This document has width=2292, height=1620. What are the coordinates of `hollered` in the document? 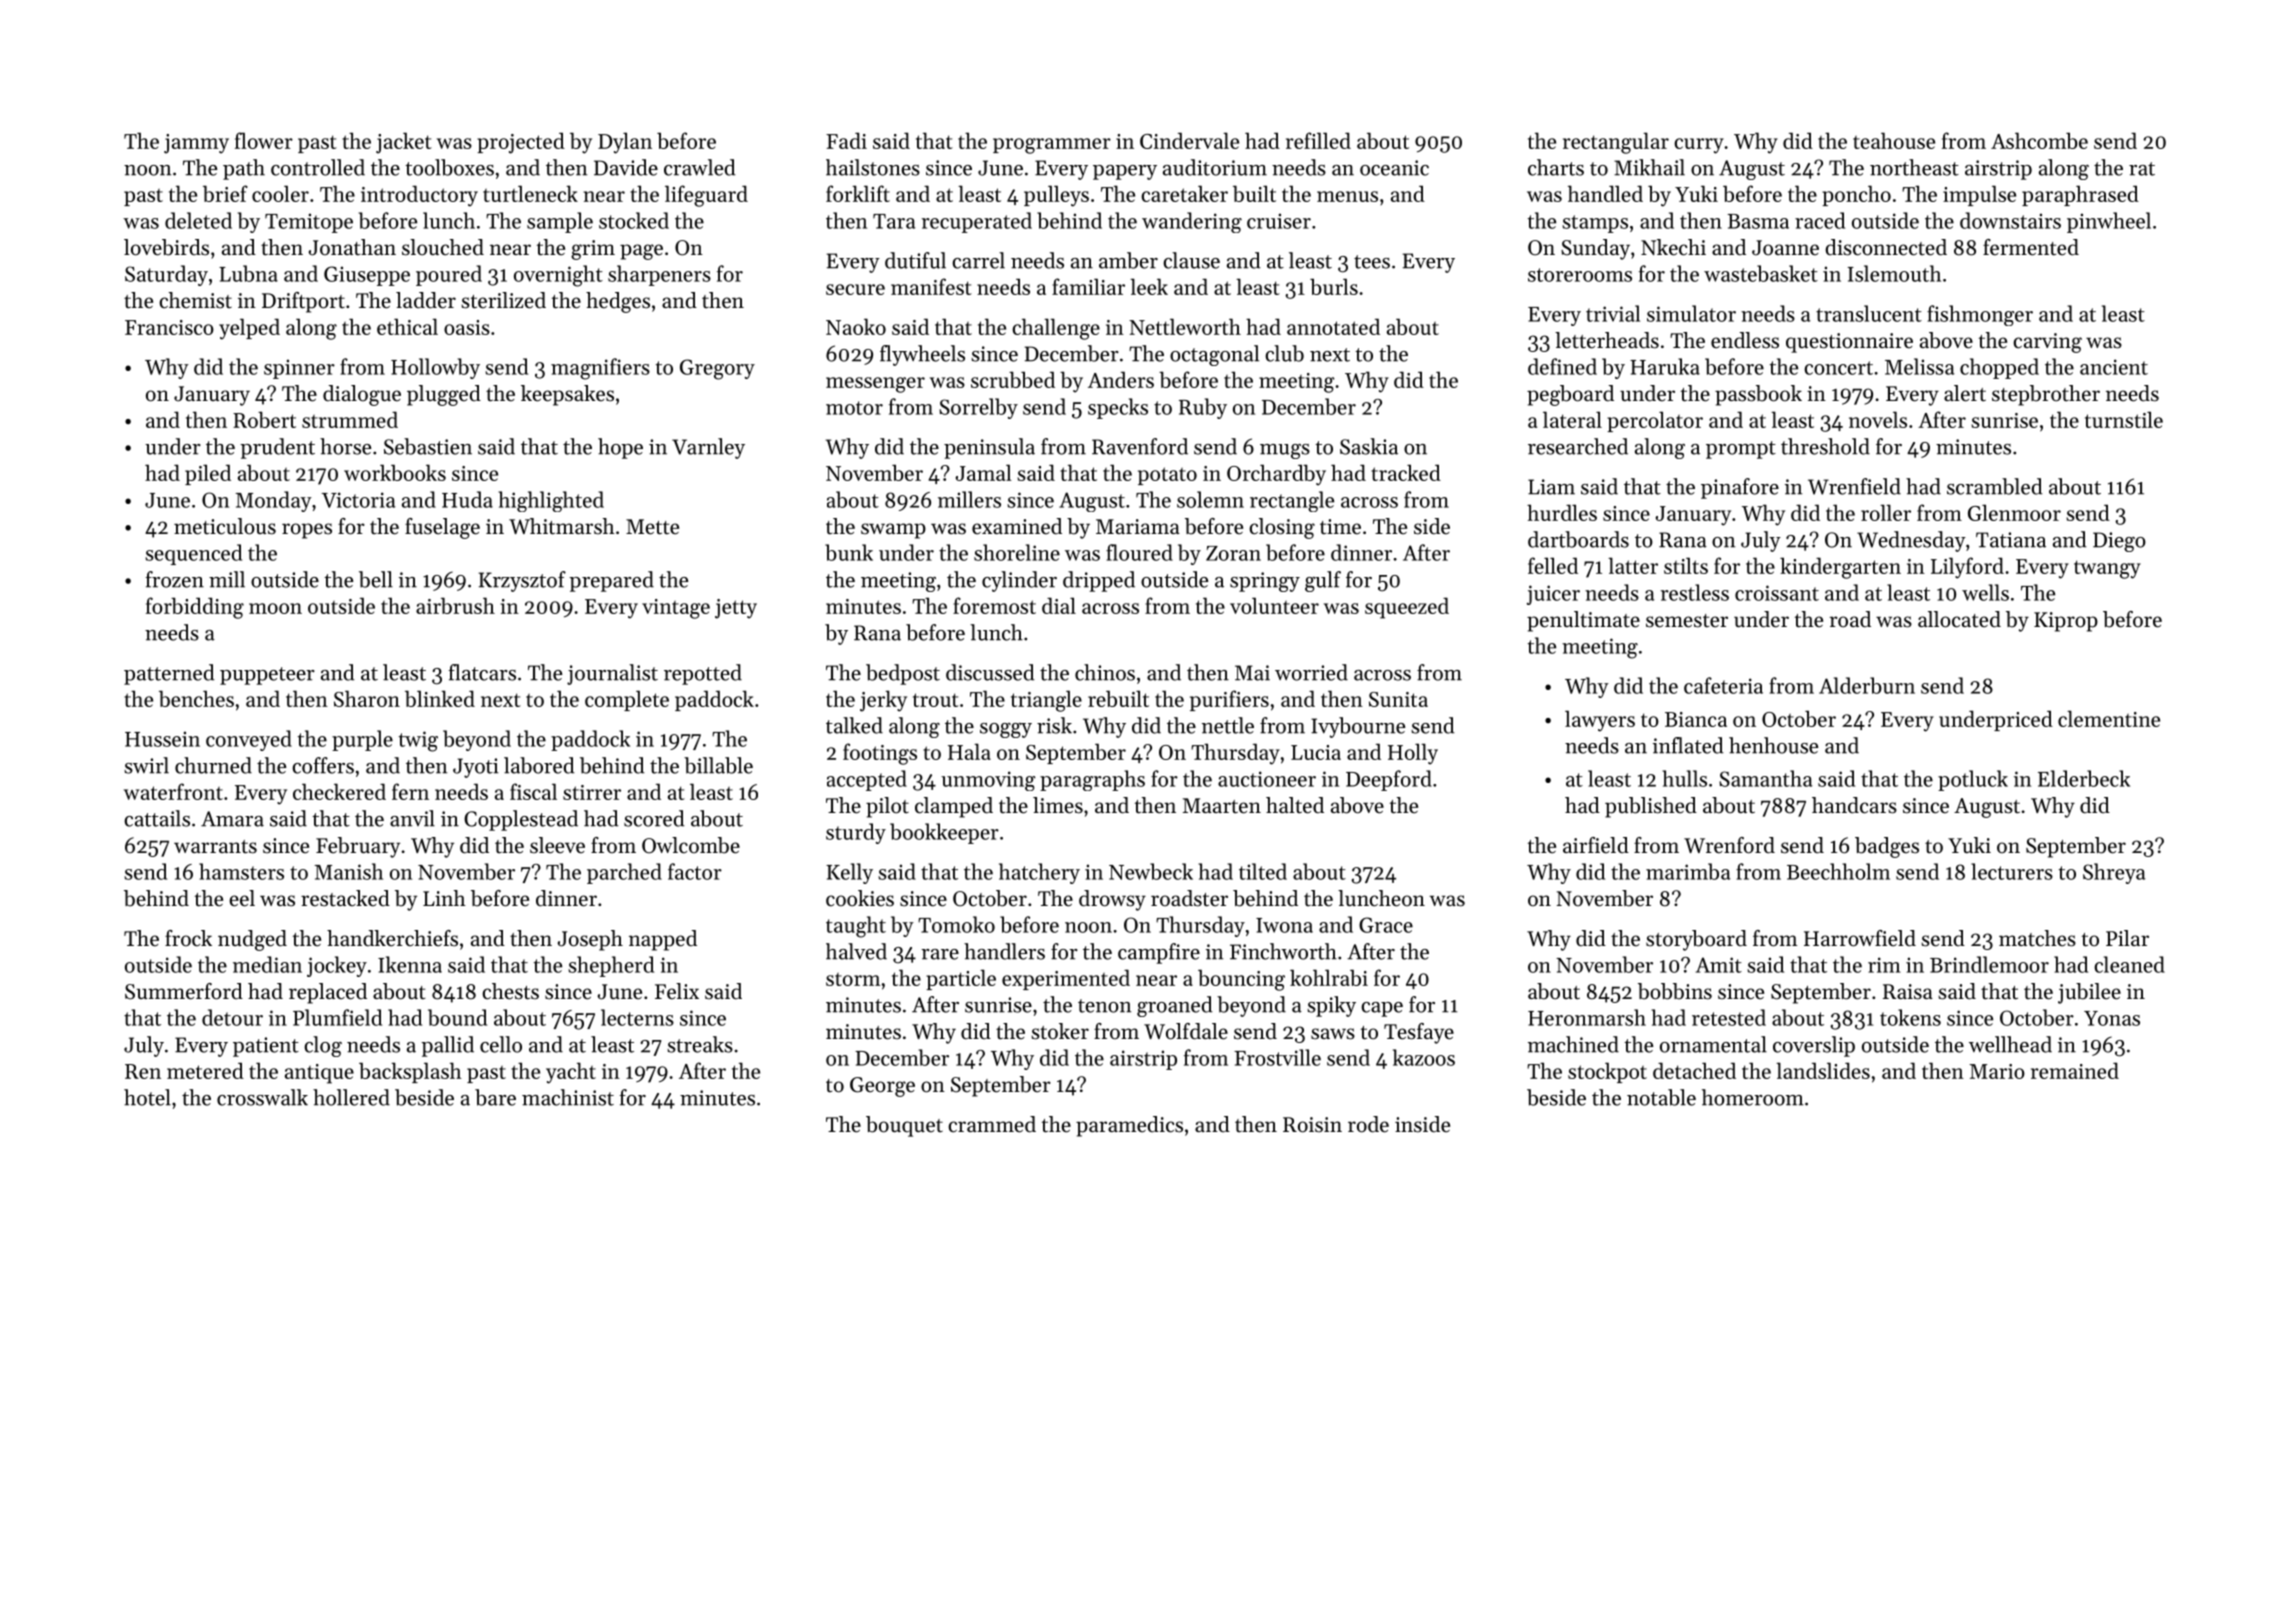 It's located at (351, 1097).
